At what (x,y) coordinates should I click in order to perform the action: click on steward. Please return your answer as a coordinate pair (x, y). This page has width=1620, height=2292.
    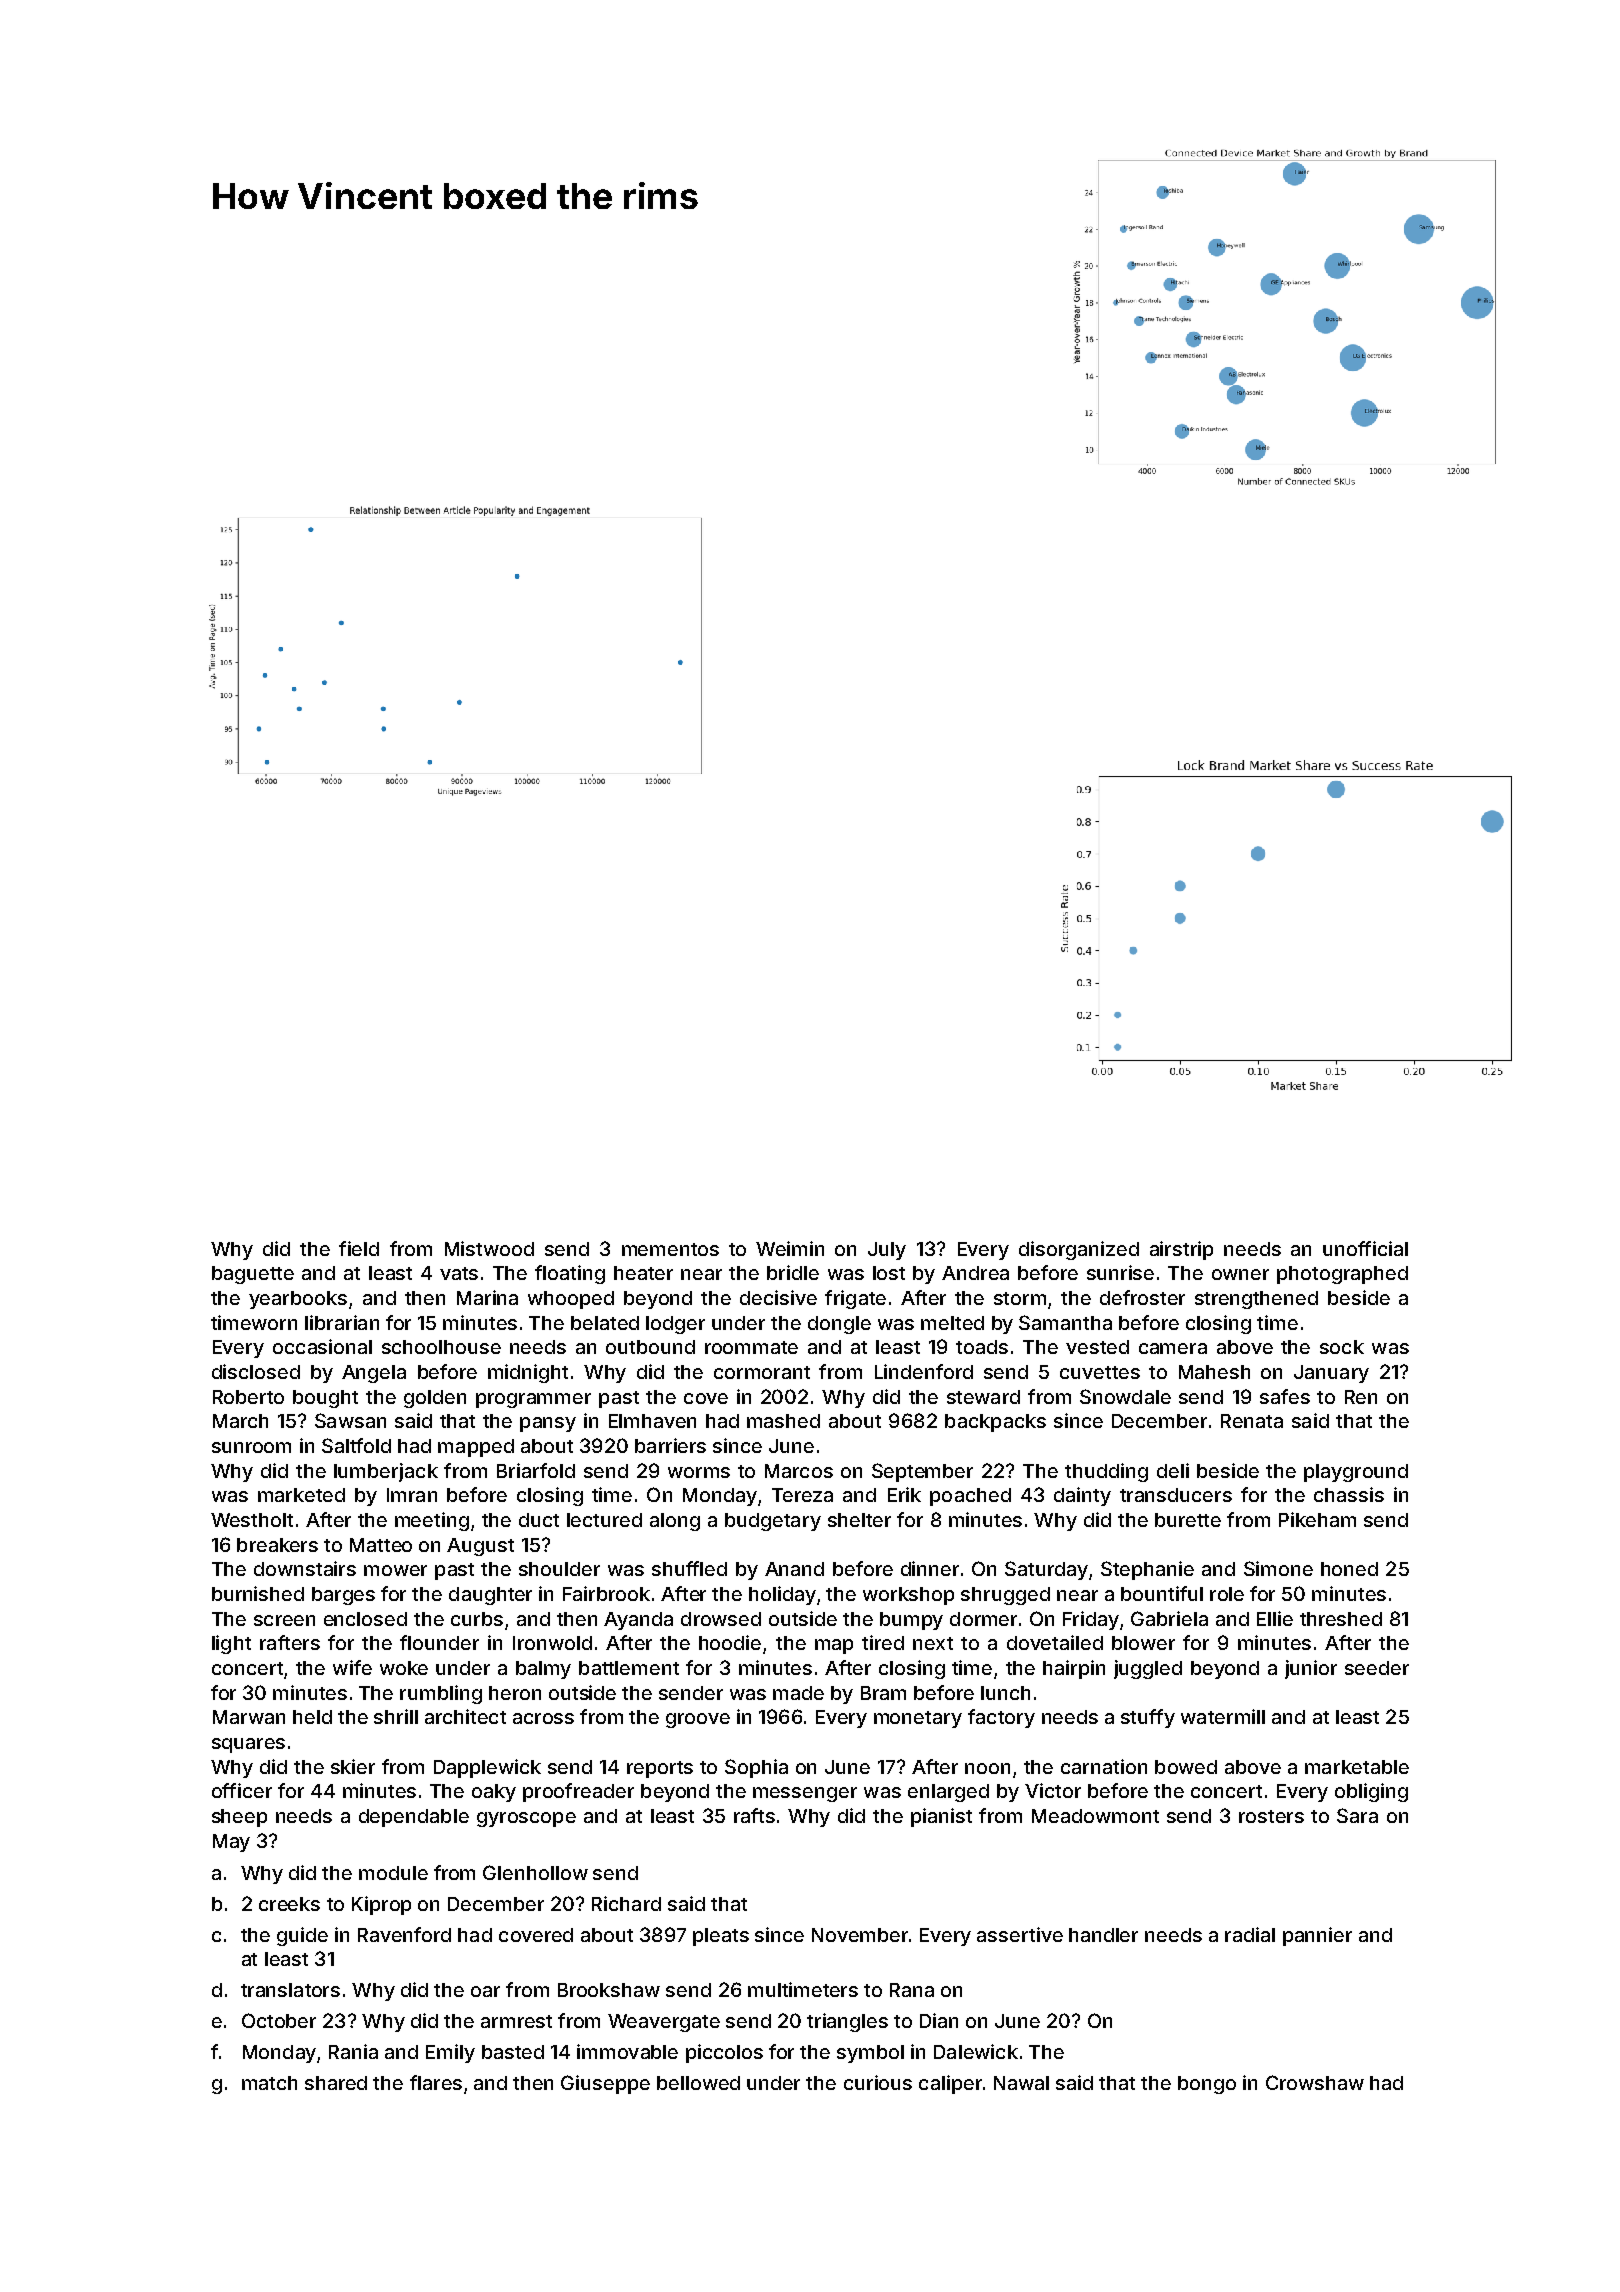
    Looking at the image, I should click on (983, 1397).
